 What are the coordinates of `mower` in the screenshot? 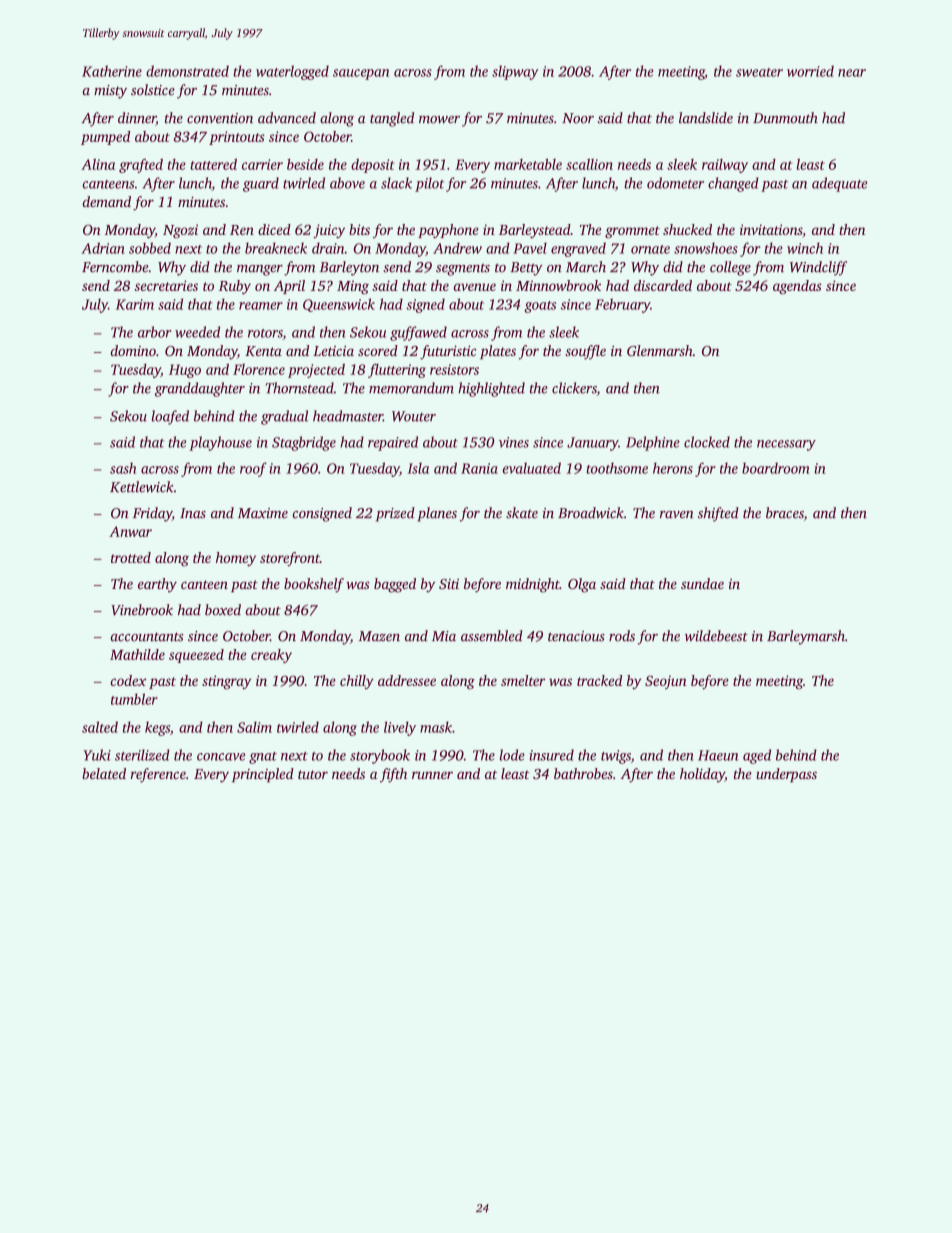 It's located at (439, 120).
